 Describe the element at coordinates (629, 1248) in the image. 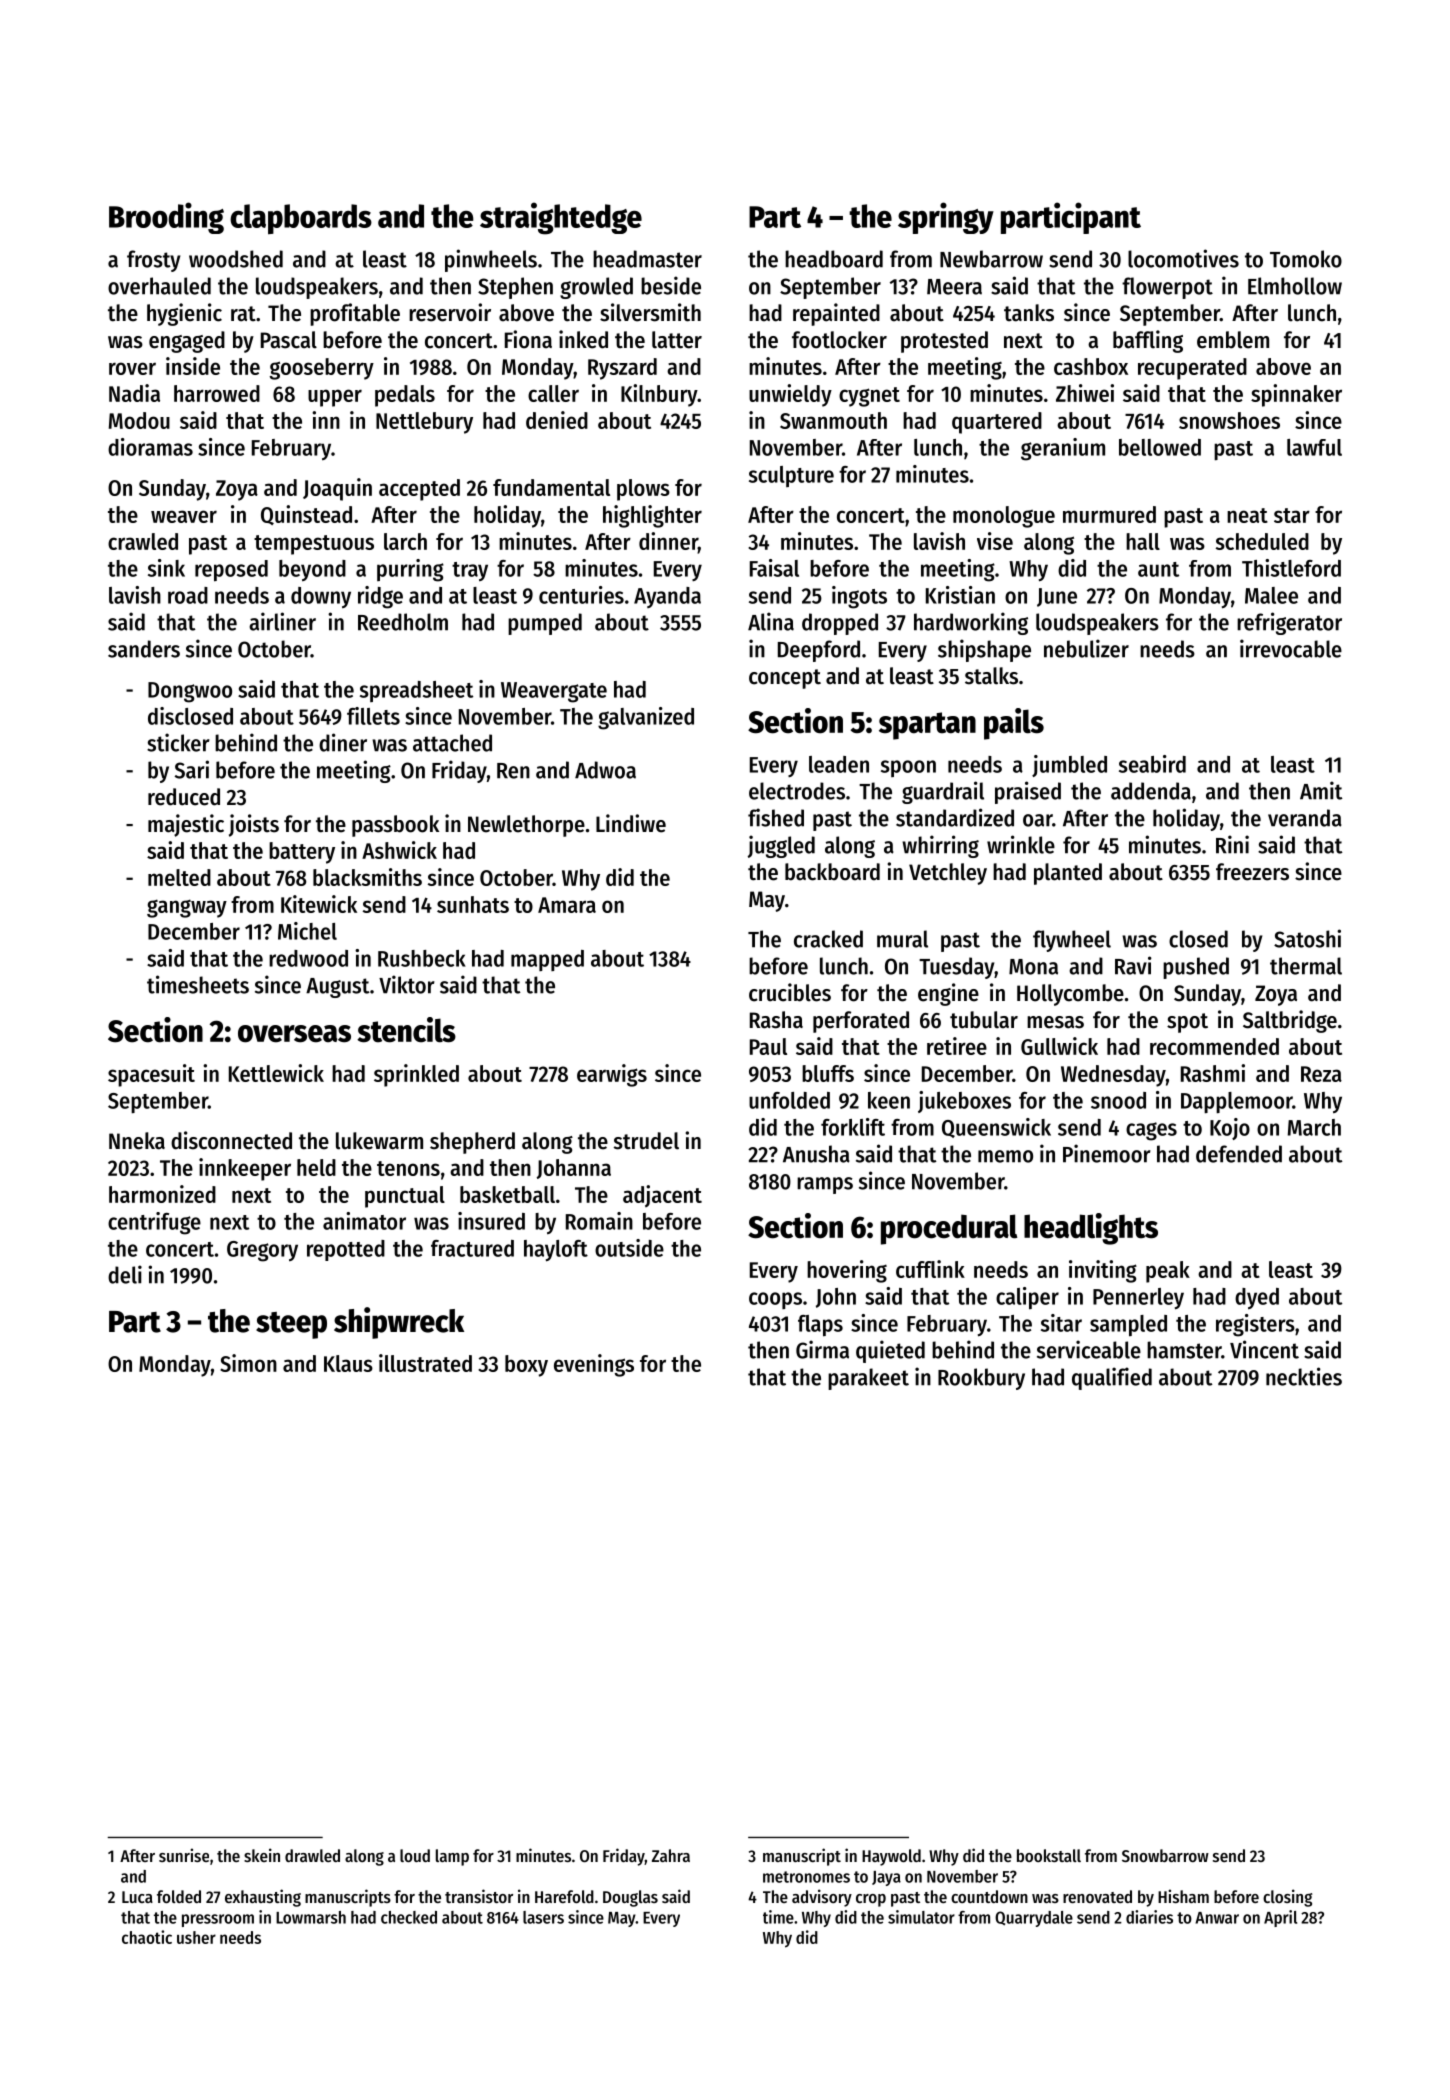

I see `outside` at that location.
